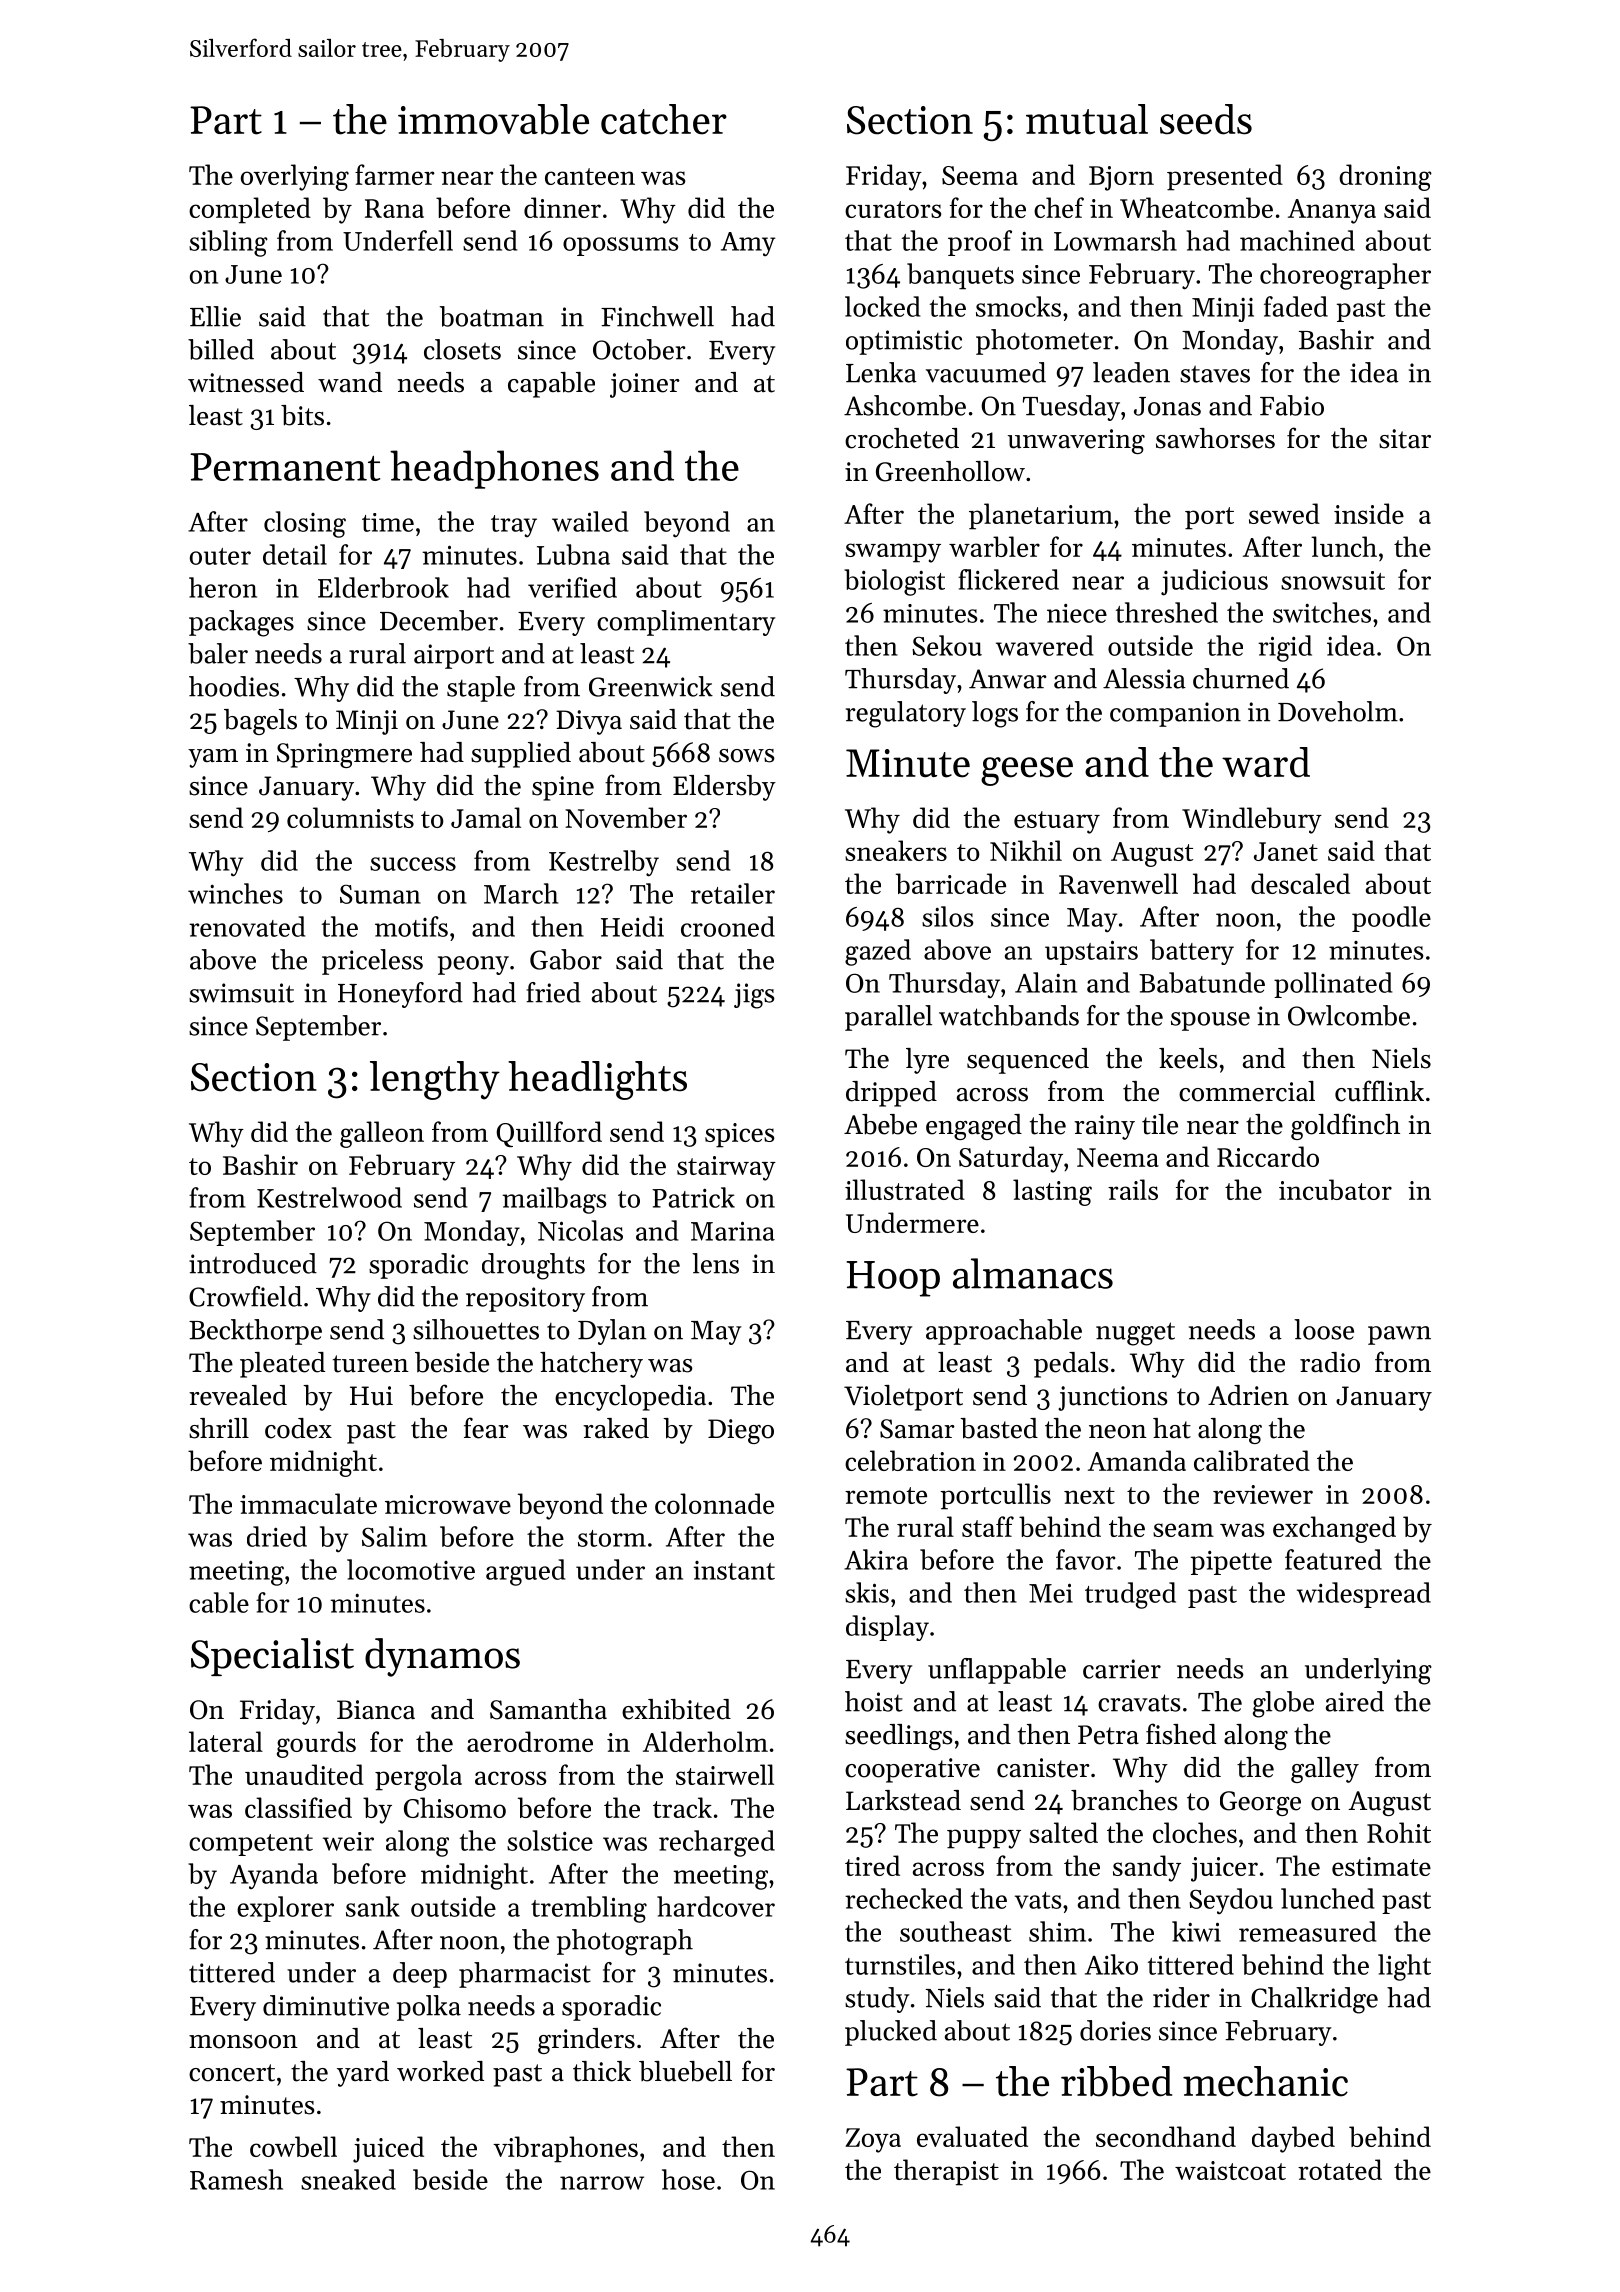  What do you see at coordinates (1089, 1495) in the screenshot?
I see `next` at bounding box center [1089, 1495].
